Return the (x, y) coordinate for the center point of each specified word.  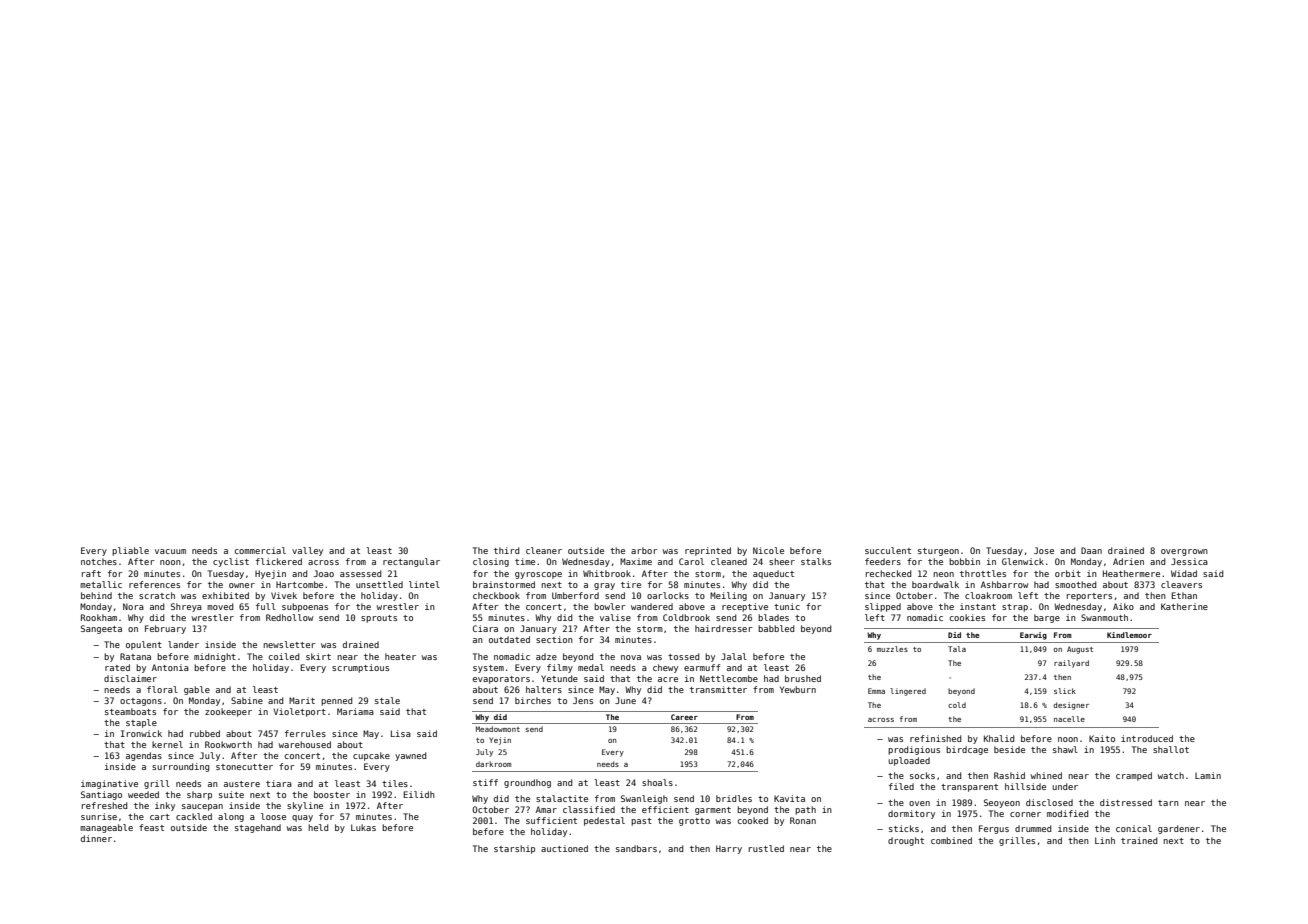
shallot (1171, 749)
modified (1067, 813)
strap (1015, 608)
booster (332, 794)
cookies (967, 617)
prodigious (914, 750)
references (154, 584)
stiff (485, 782)
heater (400, 656)
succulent (888, 550)
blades (773, 617)
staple (141, 723)
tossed (683, 656)
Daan (1091, 550)
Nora (133, 606)
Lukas (363, 827)
